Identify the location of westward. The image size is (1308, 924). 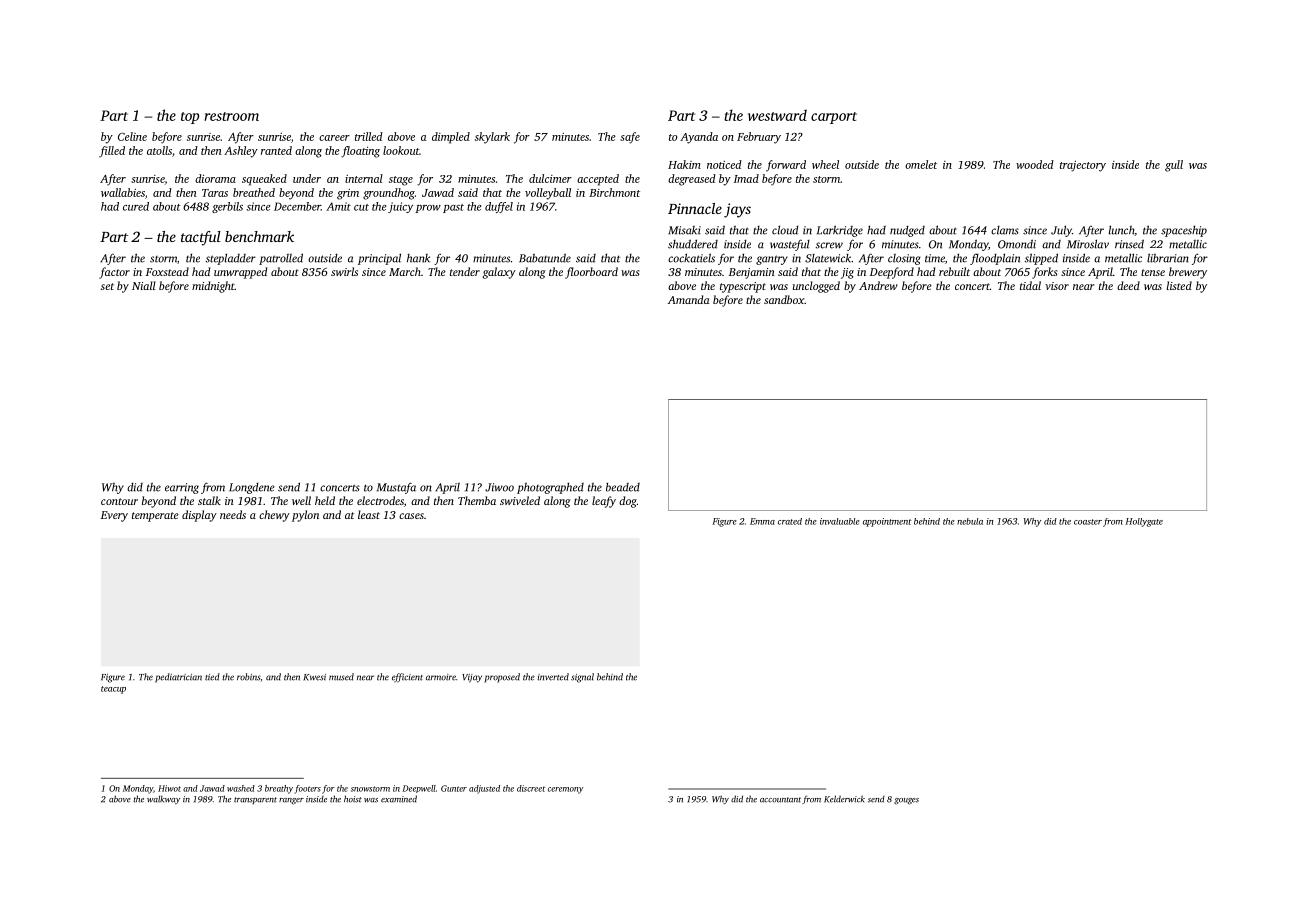
(777, 115).
